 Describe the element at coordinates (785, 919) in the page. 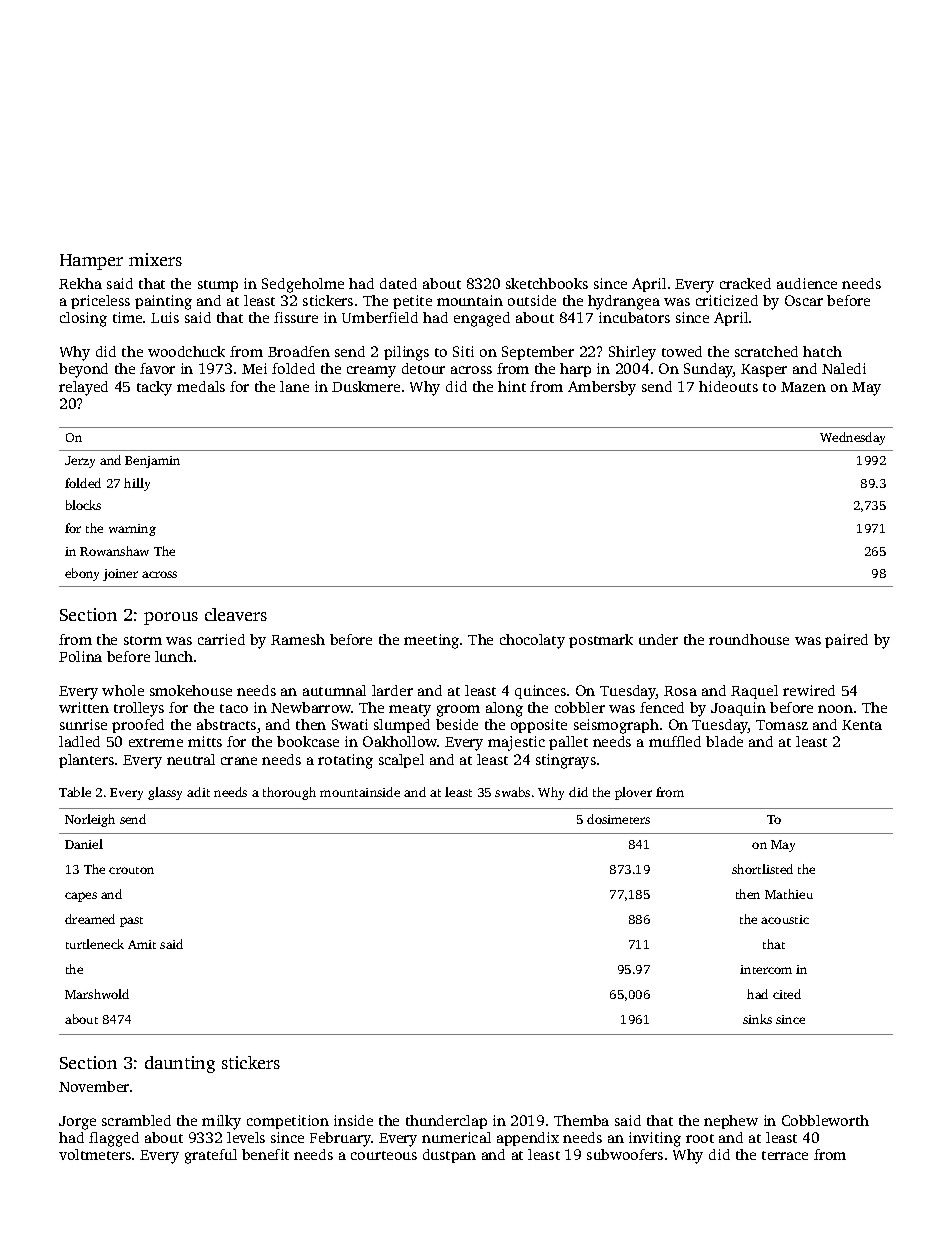

I see `acoustic` at that location.
